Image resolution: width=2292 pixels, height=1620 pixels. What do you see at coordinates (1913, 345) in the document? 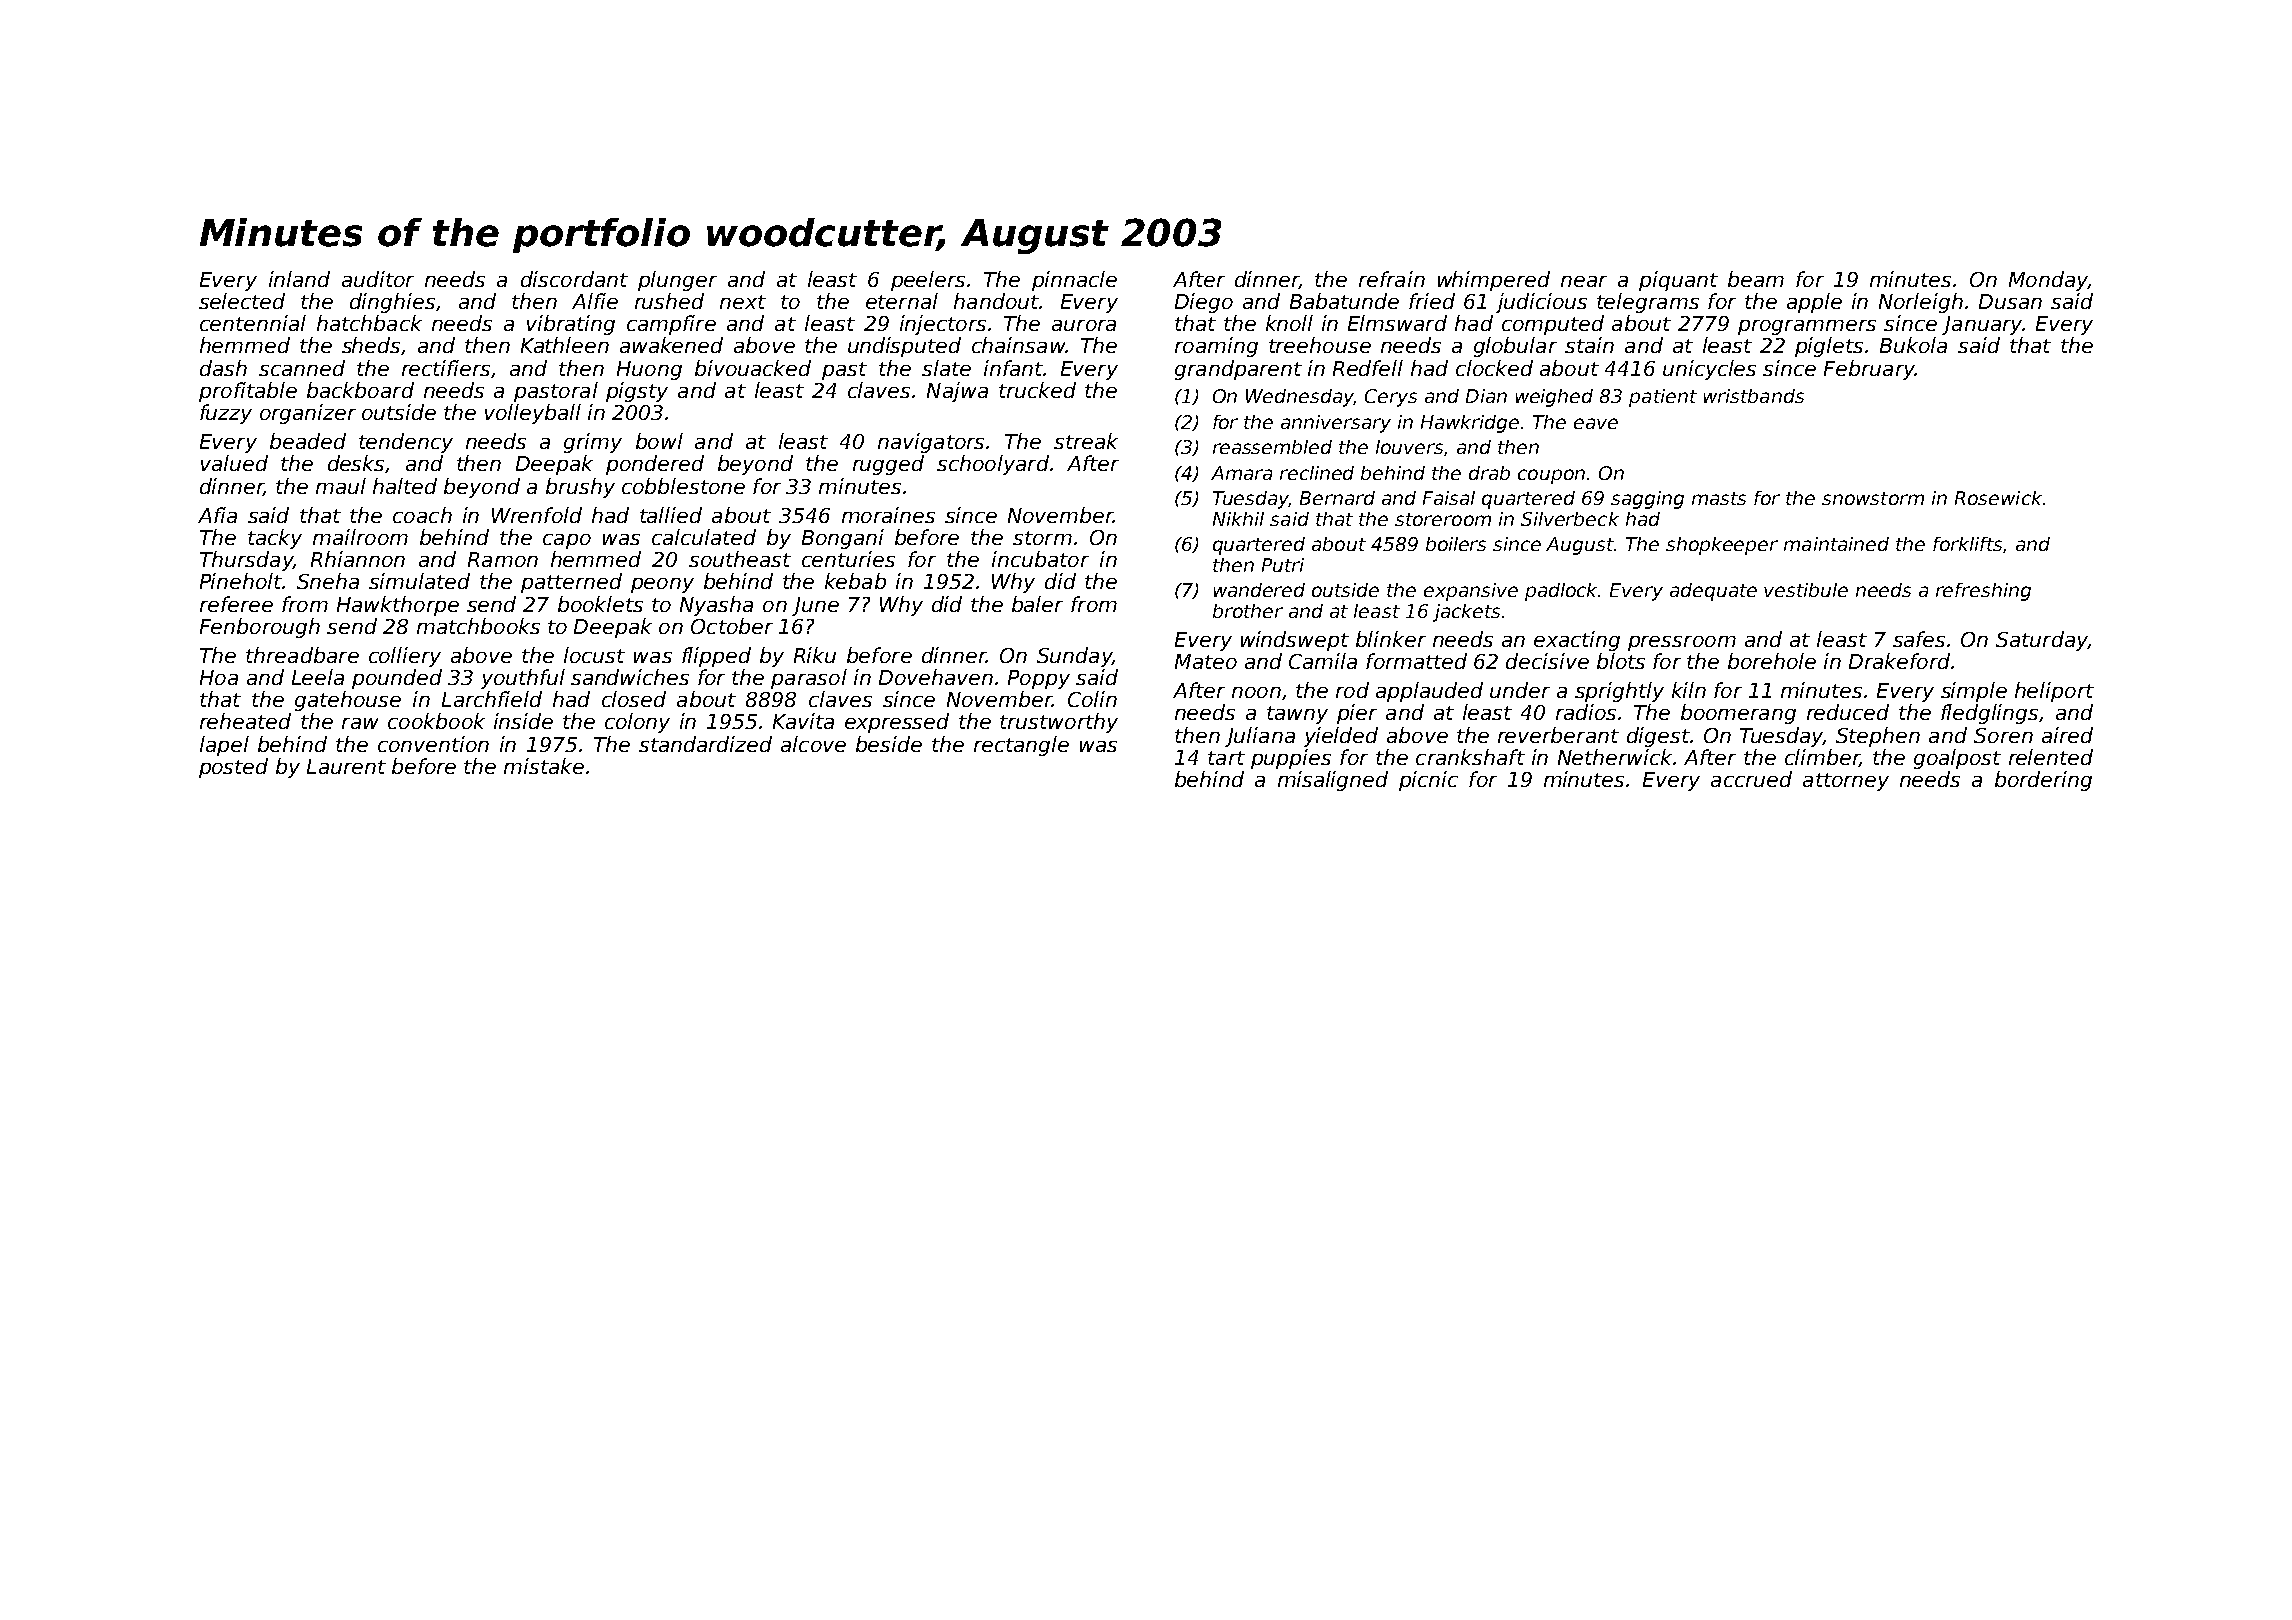
I see `Bukola` at bounding box center [1913, 345].
